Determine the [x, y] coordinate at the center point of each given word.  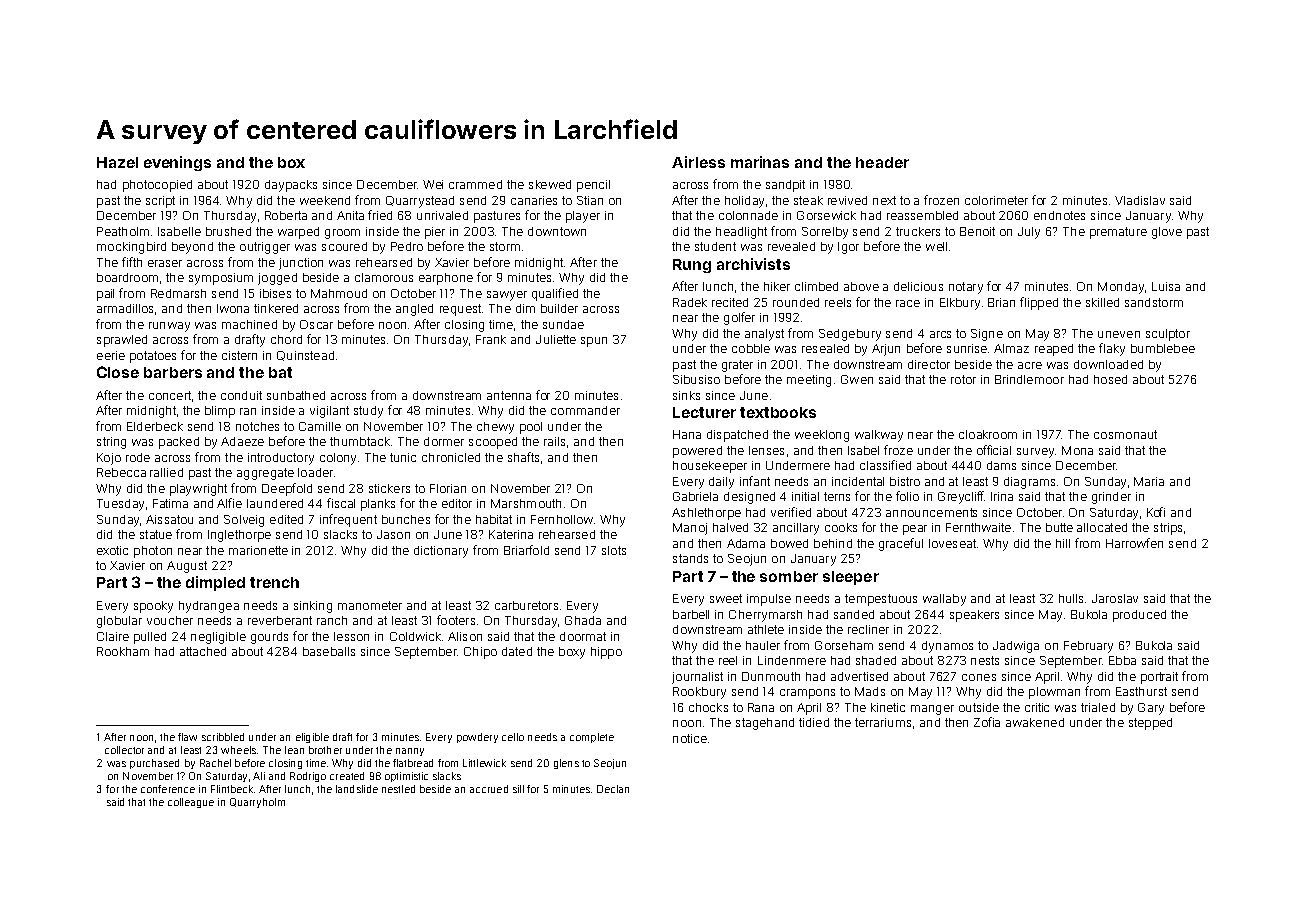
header [882, 162]
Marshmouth [526, 503]
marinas [760, 162]
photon [153, 552]
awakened [1035, 722]
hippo [606, 653]
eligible [312, 738]
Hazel [117, 162]
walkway [879, 436]
